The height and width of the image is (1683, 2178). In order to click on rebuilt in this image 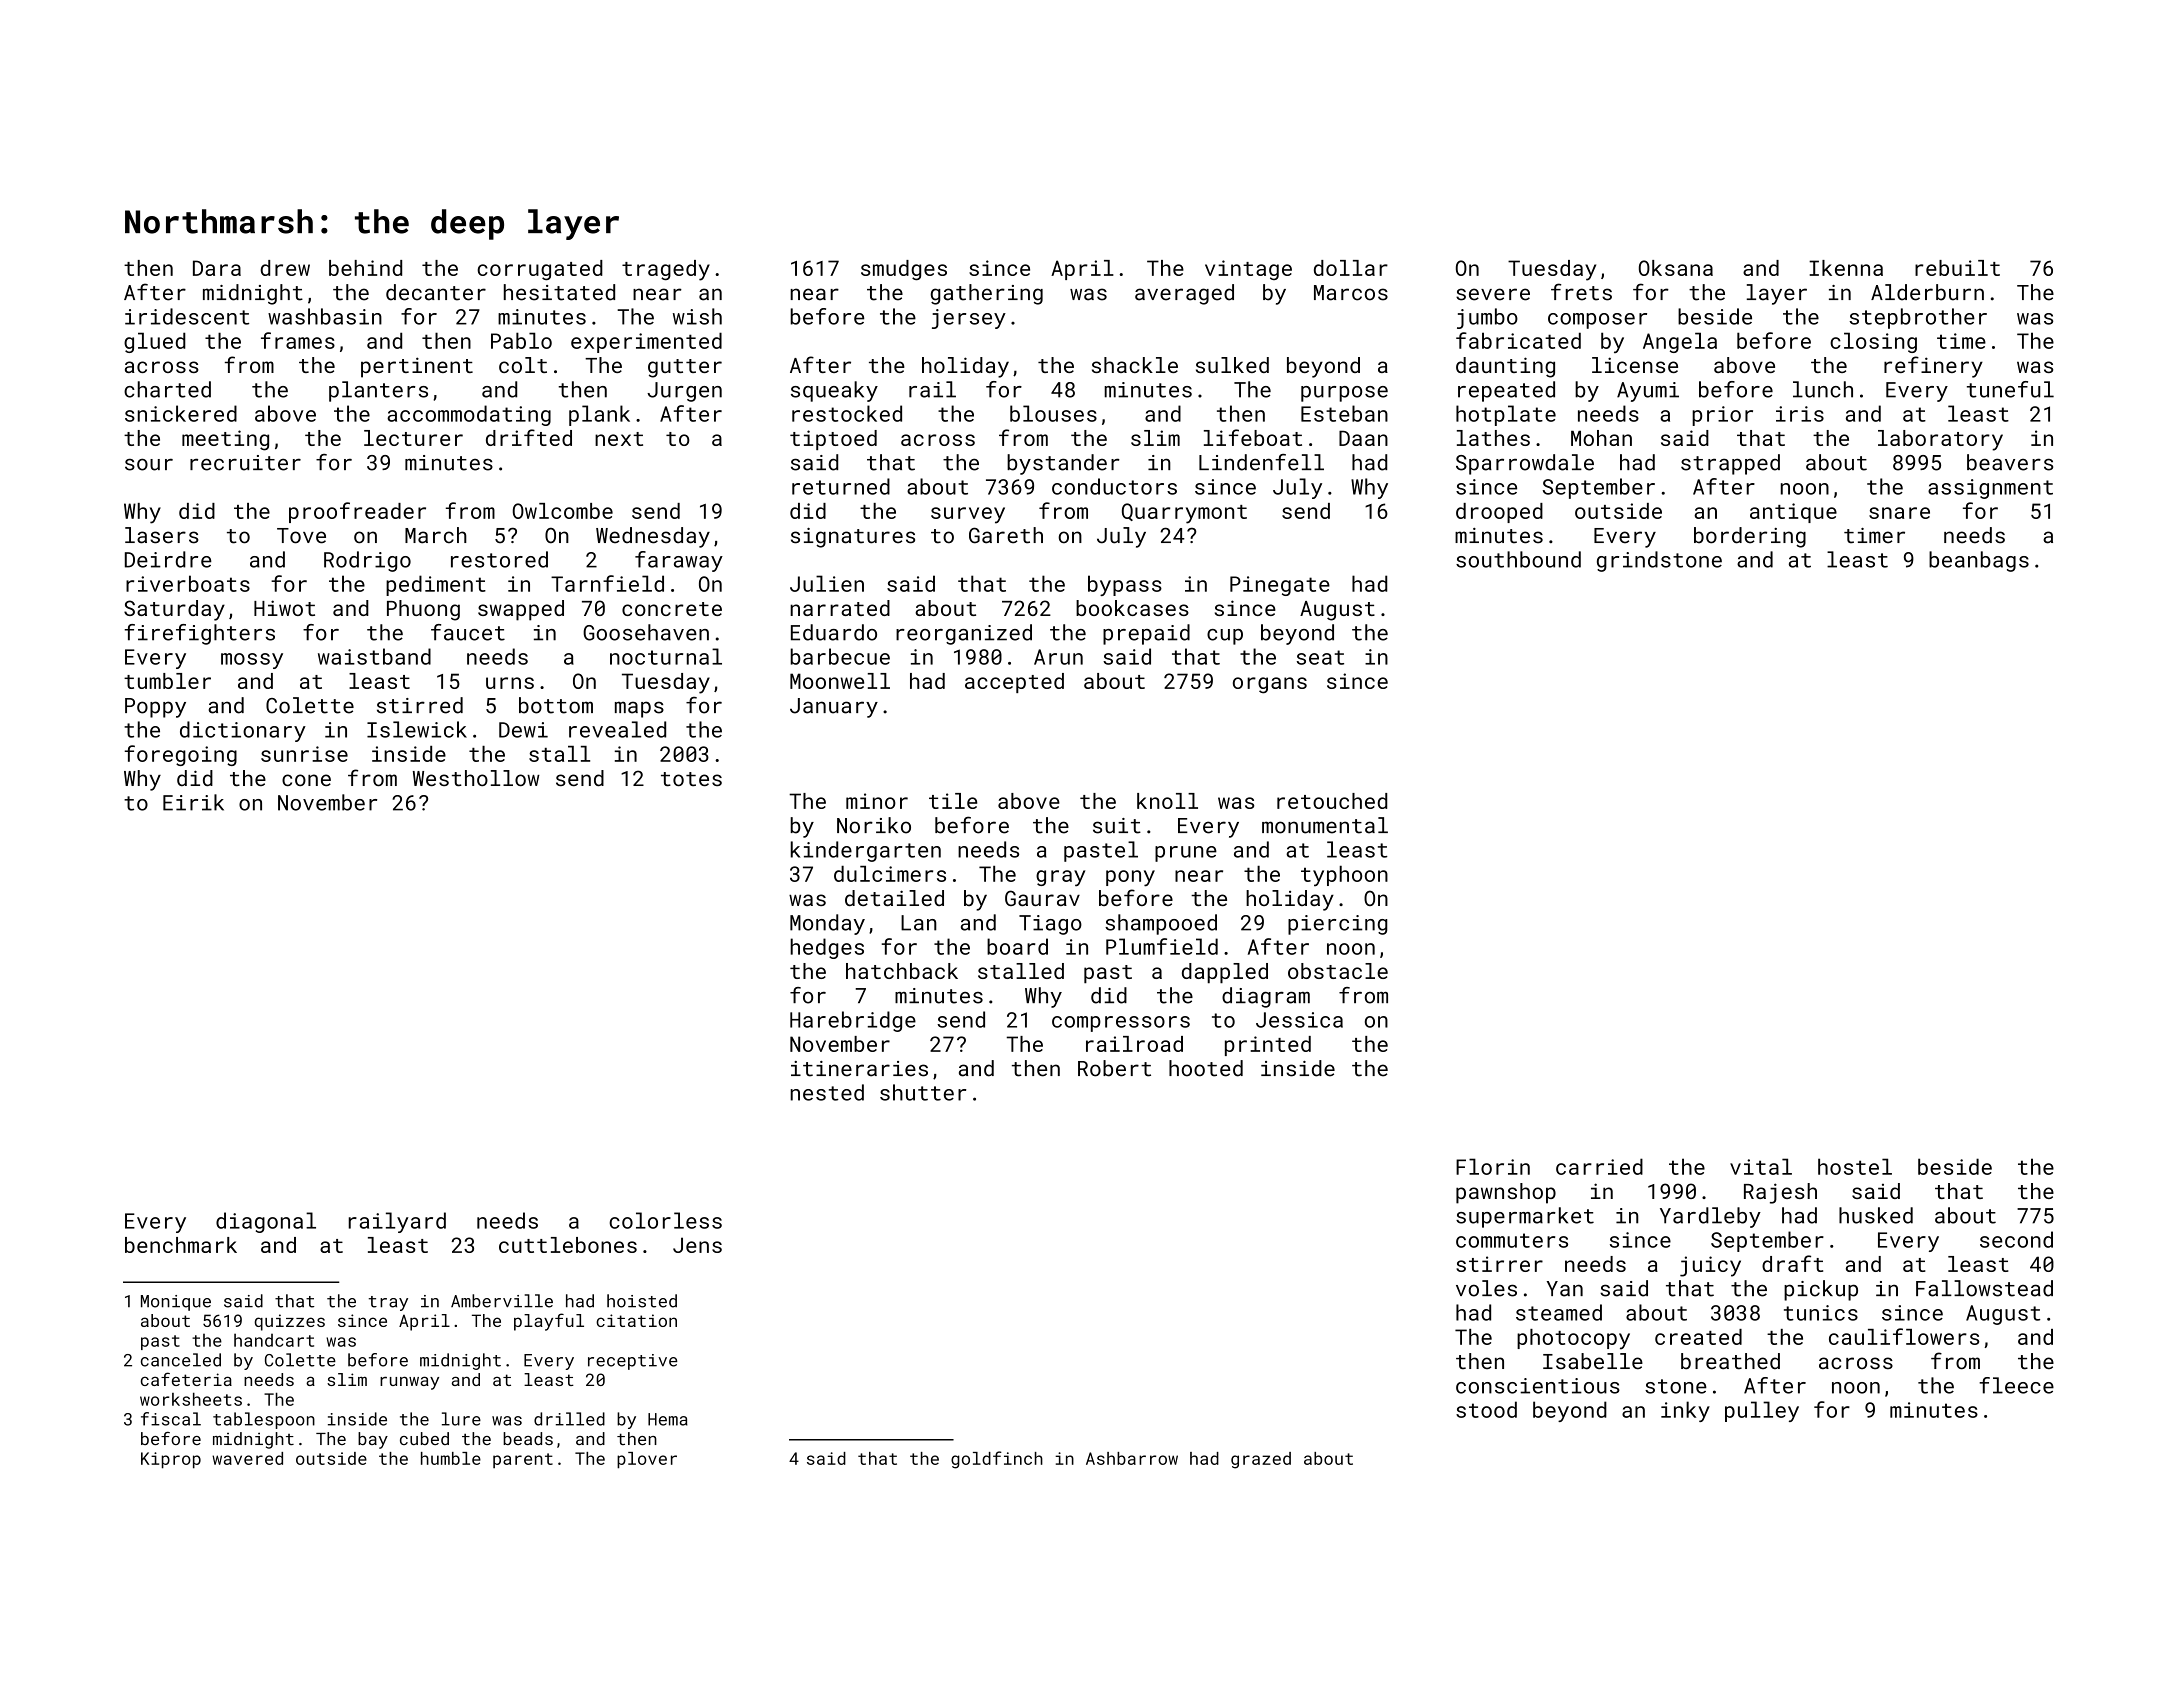, I will do `click(1957, 268)`.
